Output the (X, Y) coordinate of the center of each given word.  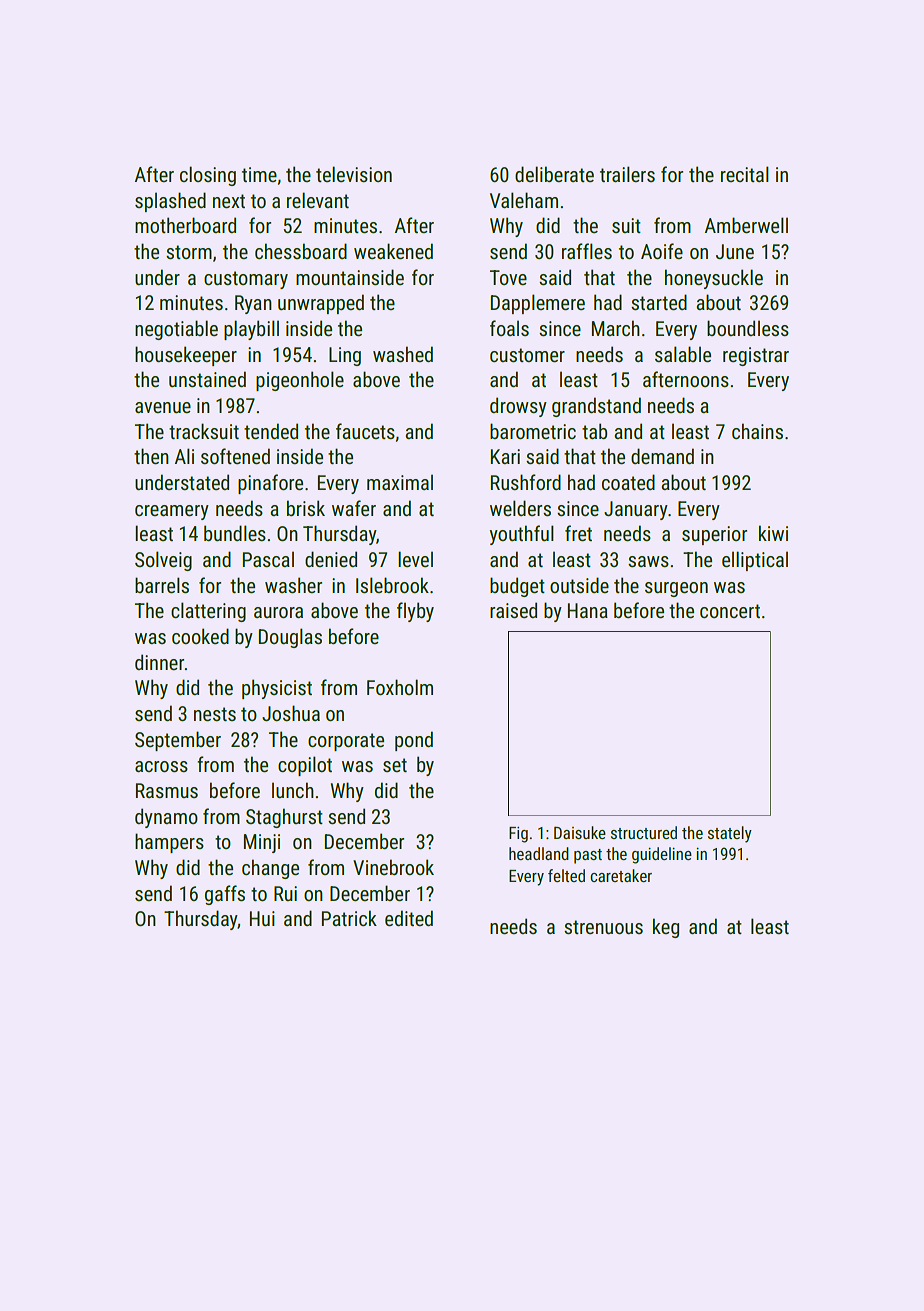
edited (409, 918)
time (259, 174)
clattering (208, 612)
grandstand (596, 407)
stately (730, 834)
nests (215, 714)
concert (730, 611)
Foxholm (400, 687)
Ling (345, 356)
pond (414, 741)
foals (509, 328)
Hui (262, 918)
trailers (627, 174)
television (354, 174)
